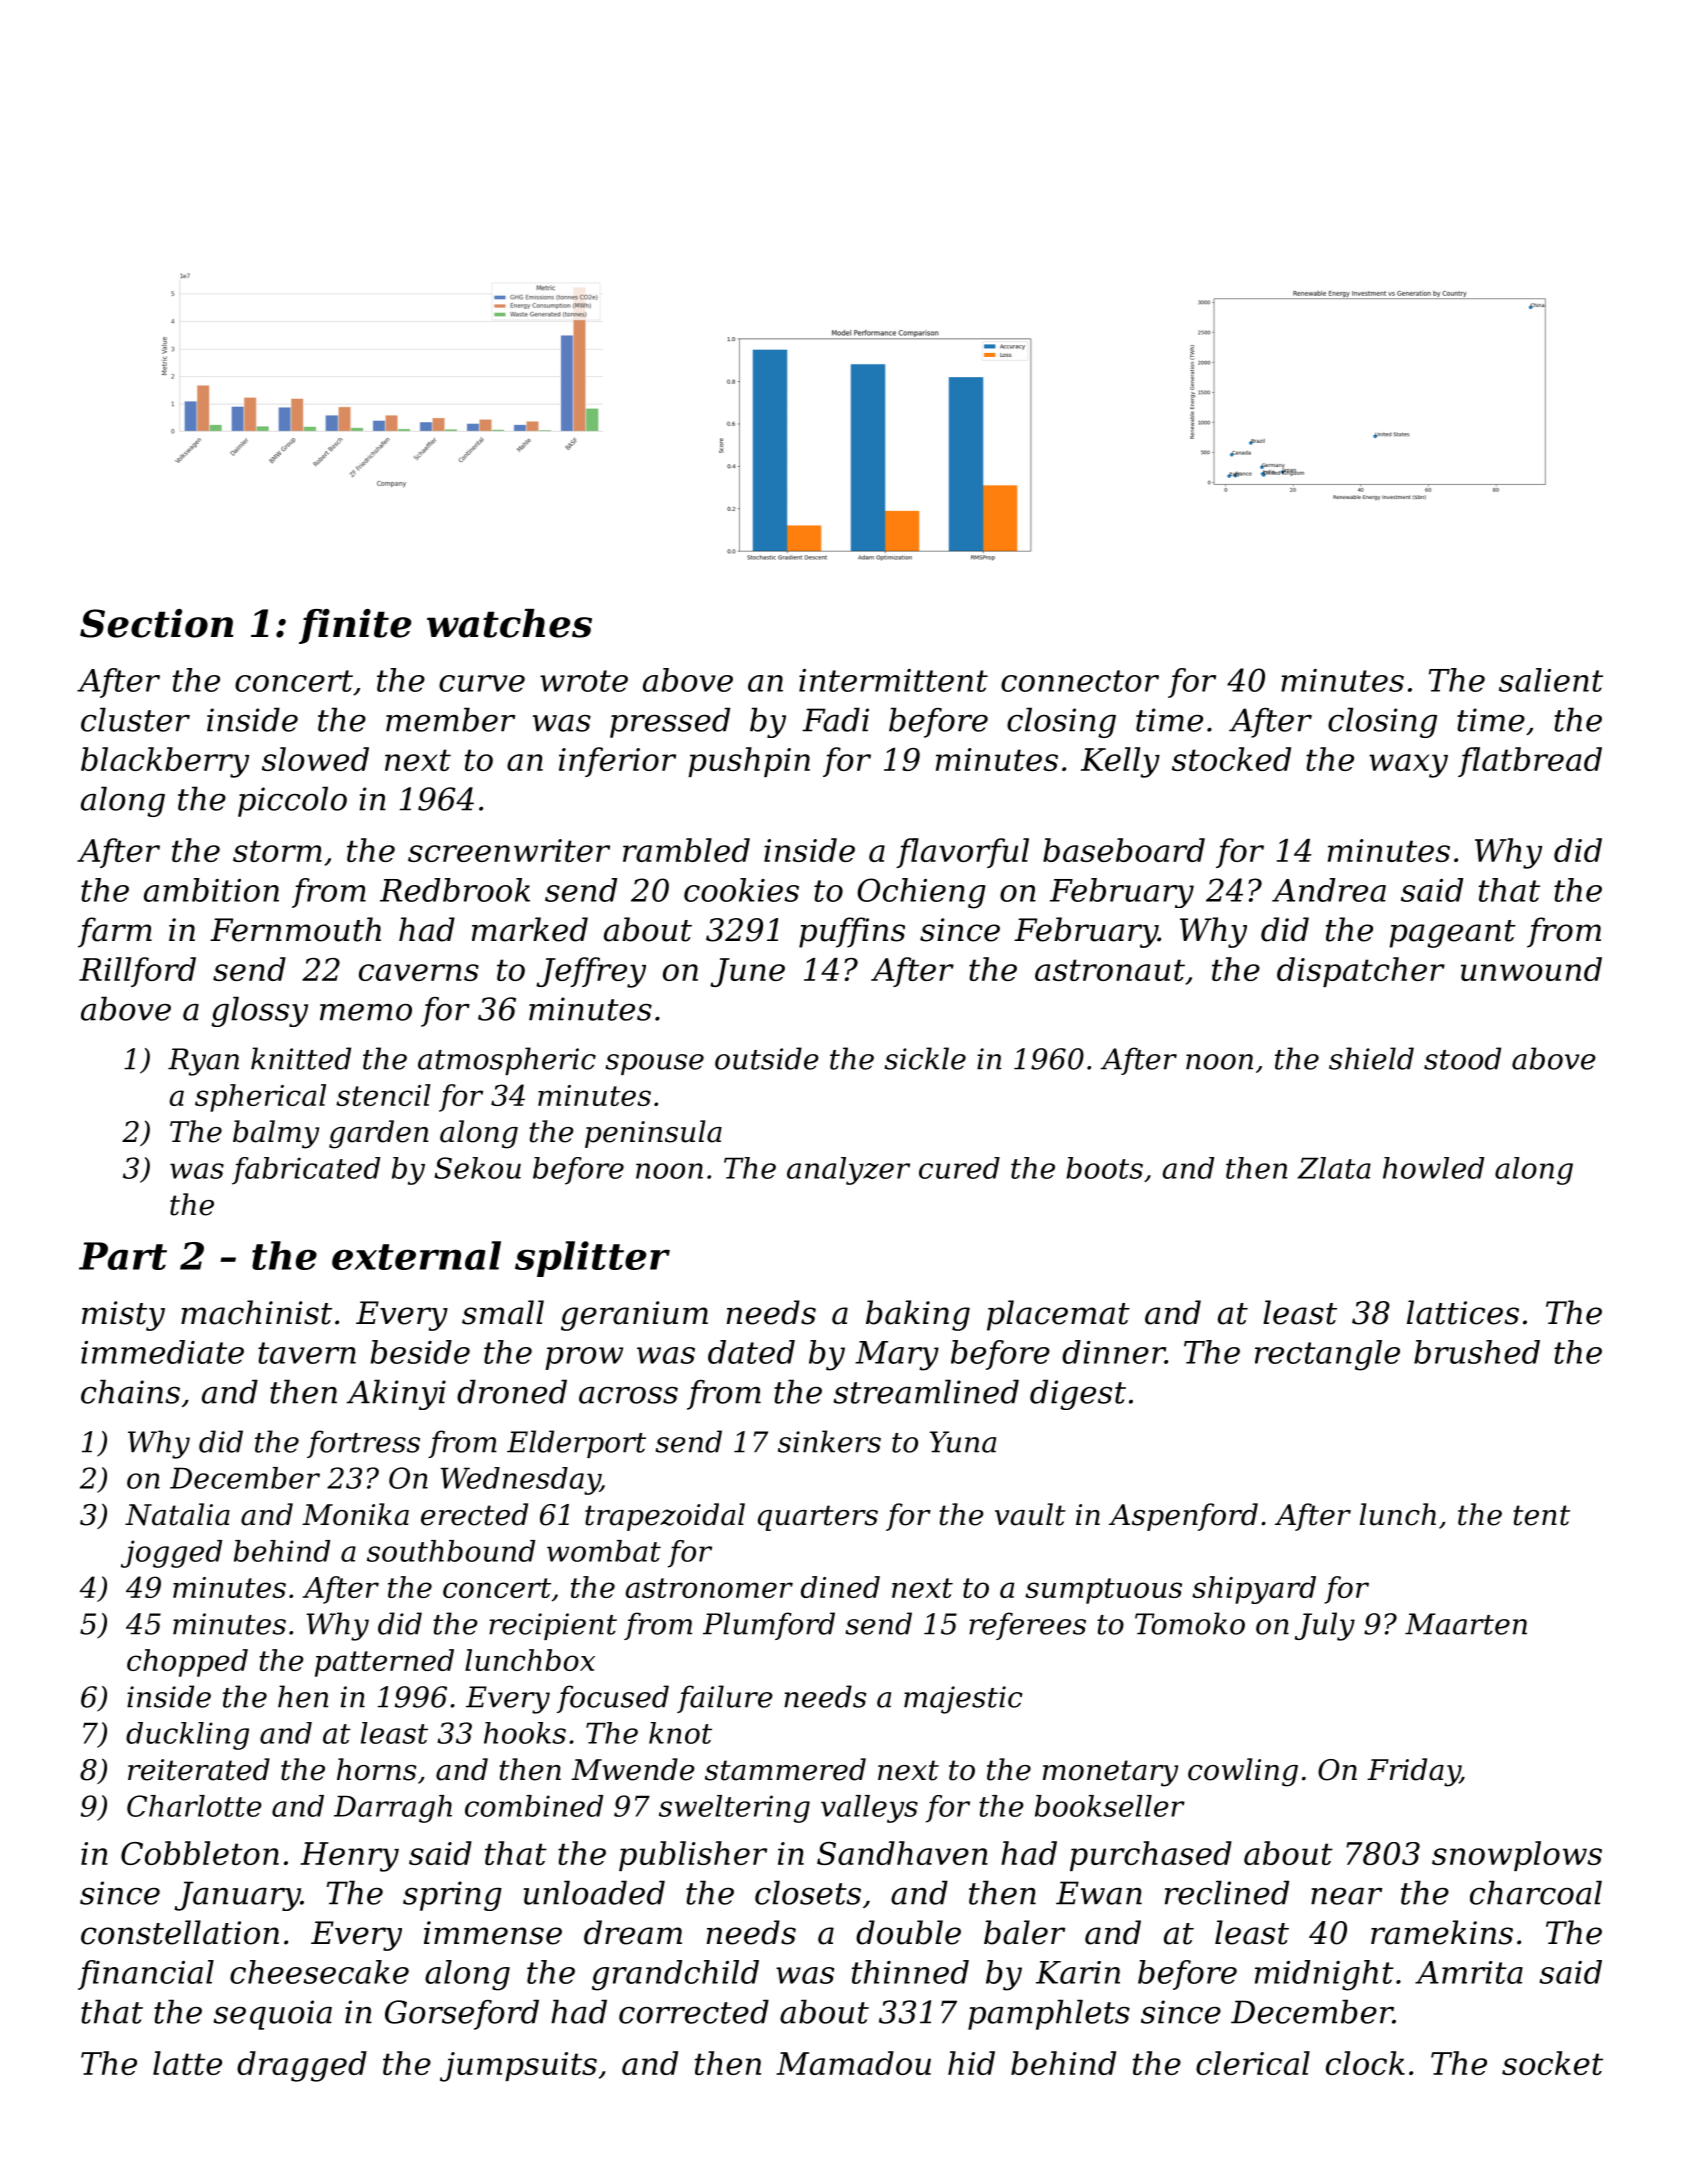  I want to click on Maarten, so click(1466, 1624).
